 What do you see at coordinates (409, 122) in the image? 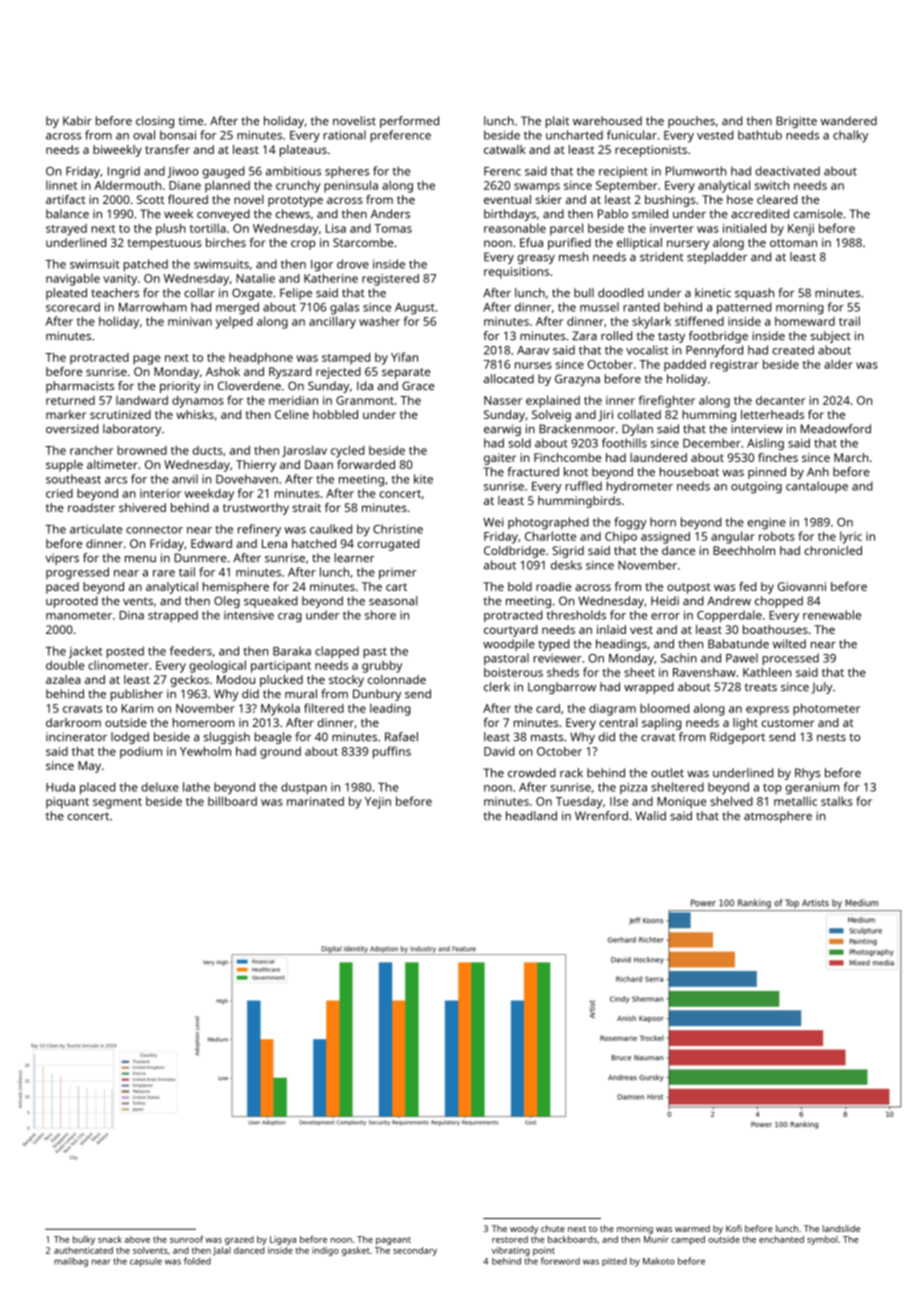
I see `performed` at bounding box center [409, 122].
